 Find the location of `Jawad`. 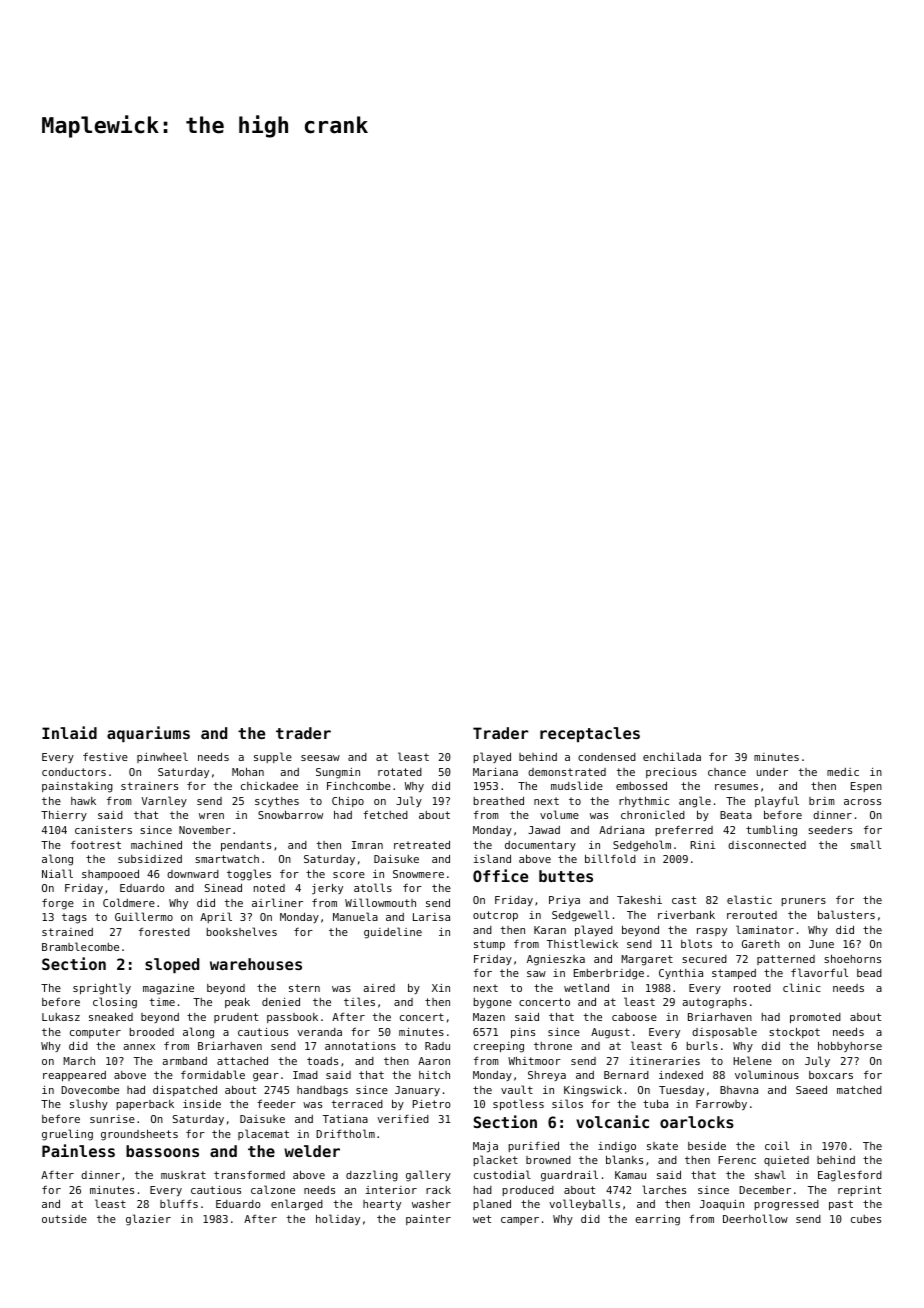

Jawad is located at coordinates (544, 830).
